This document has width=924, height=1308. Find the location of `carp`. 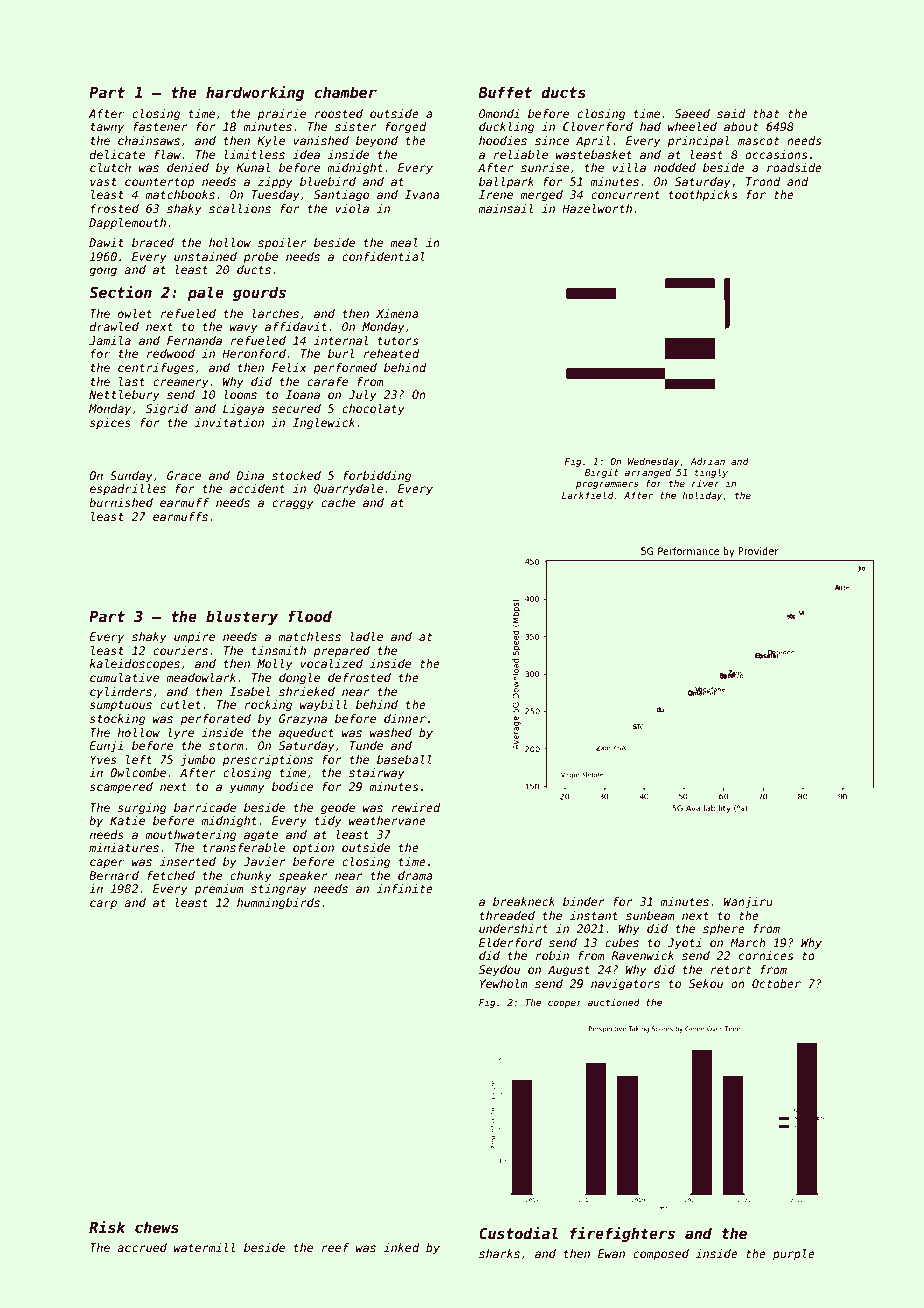

carp is located at coordinates (103, 905).
